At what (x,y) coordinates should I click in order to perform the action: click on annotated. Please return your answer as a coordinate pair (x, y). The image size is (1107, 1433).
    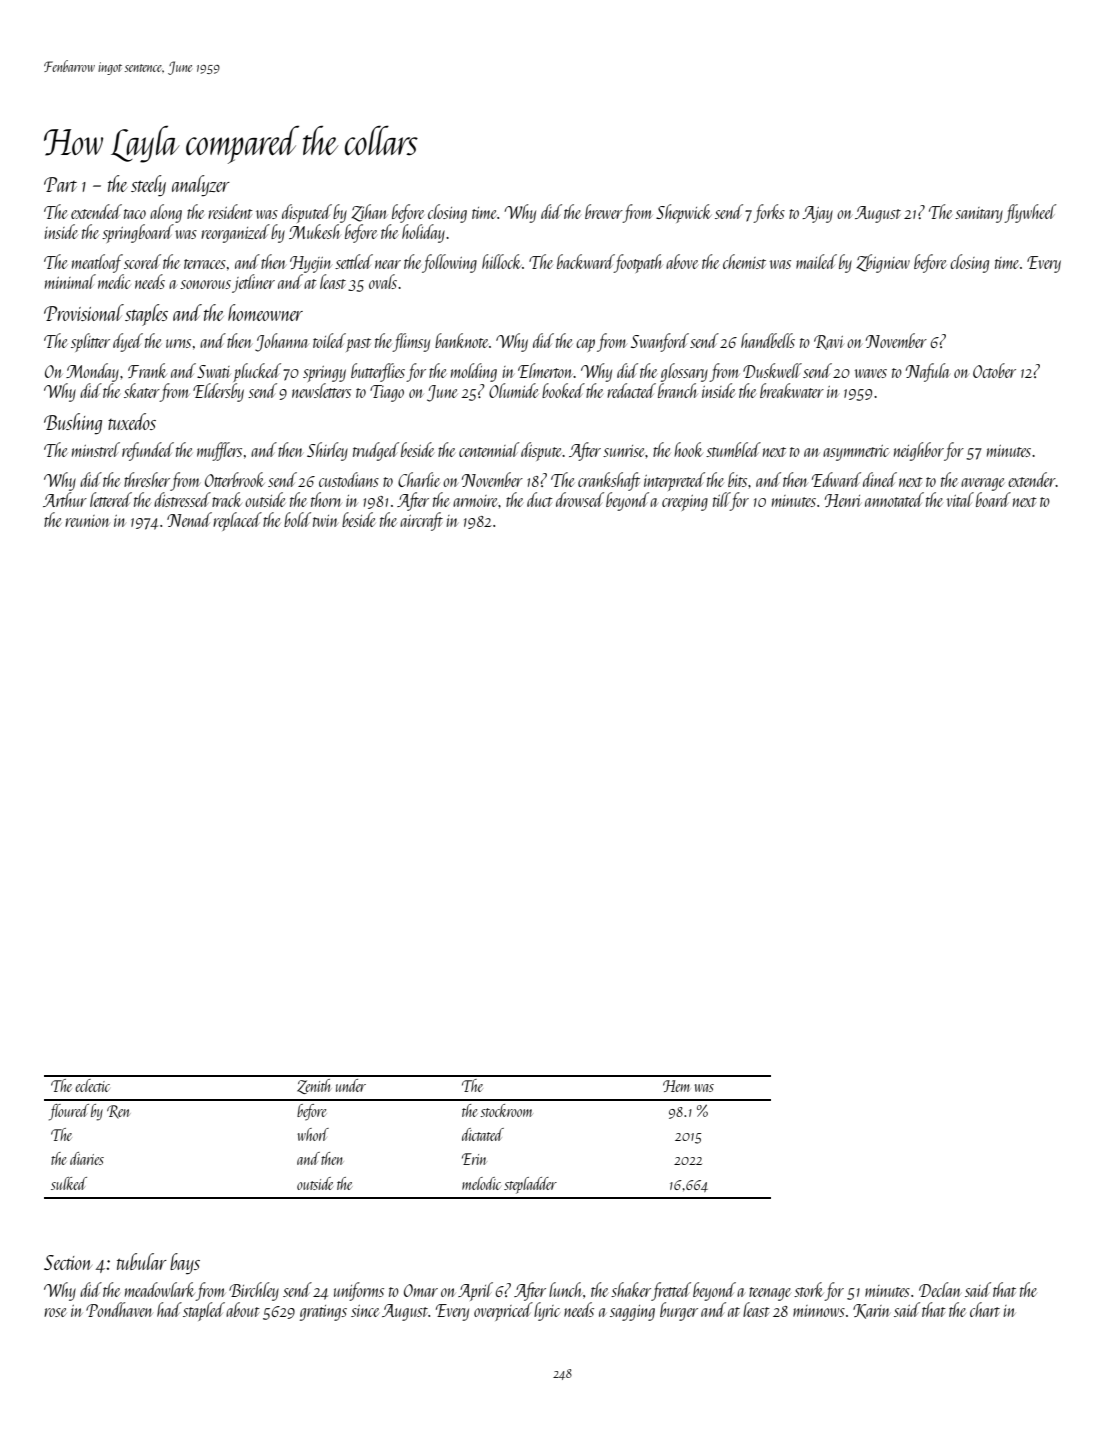
    Looking at the image, I should click on (894, 499).
